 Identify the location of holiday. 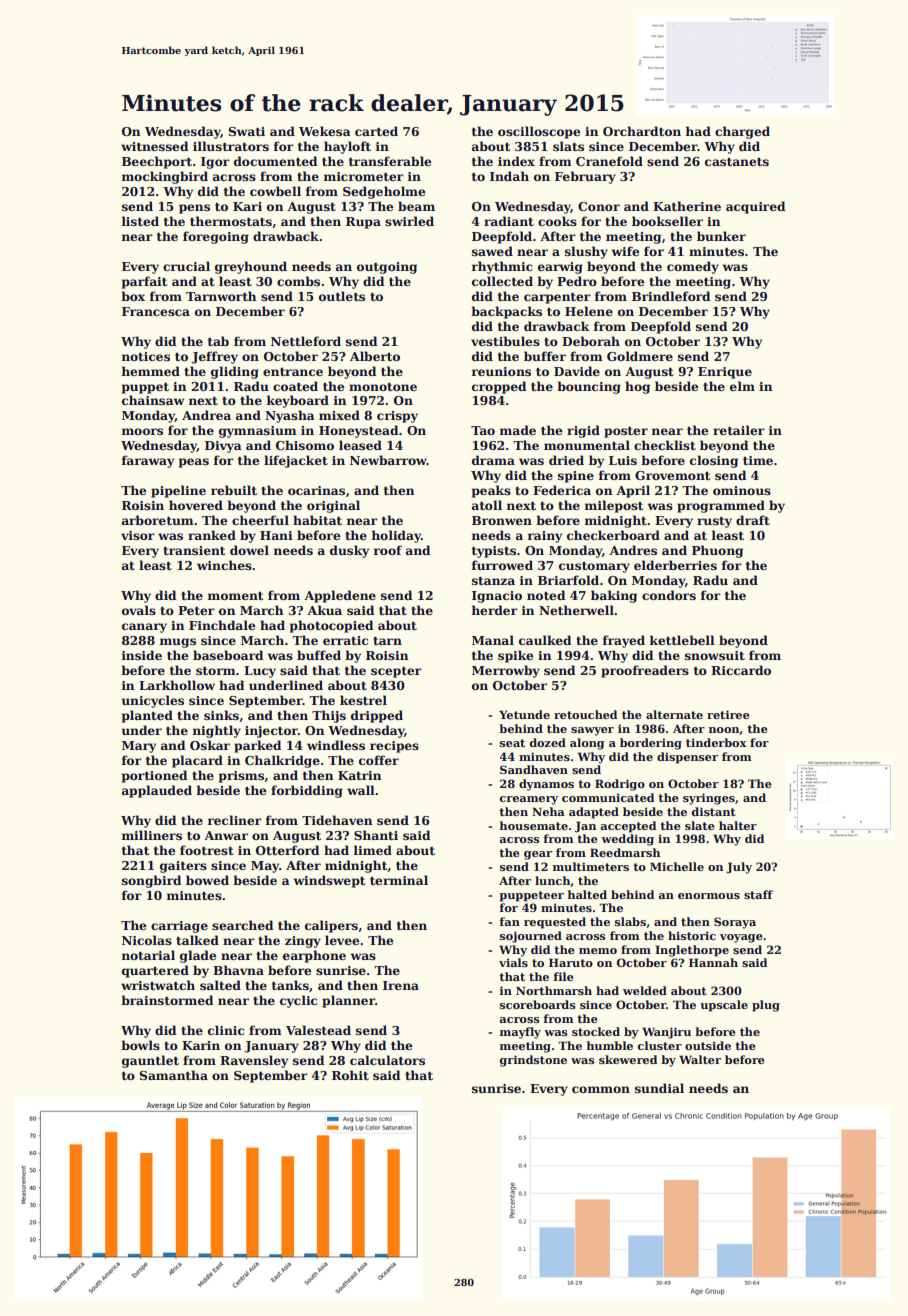
(396, 536).
